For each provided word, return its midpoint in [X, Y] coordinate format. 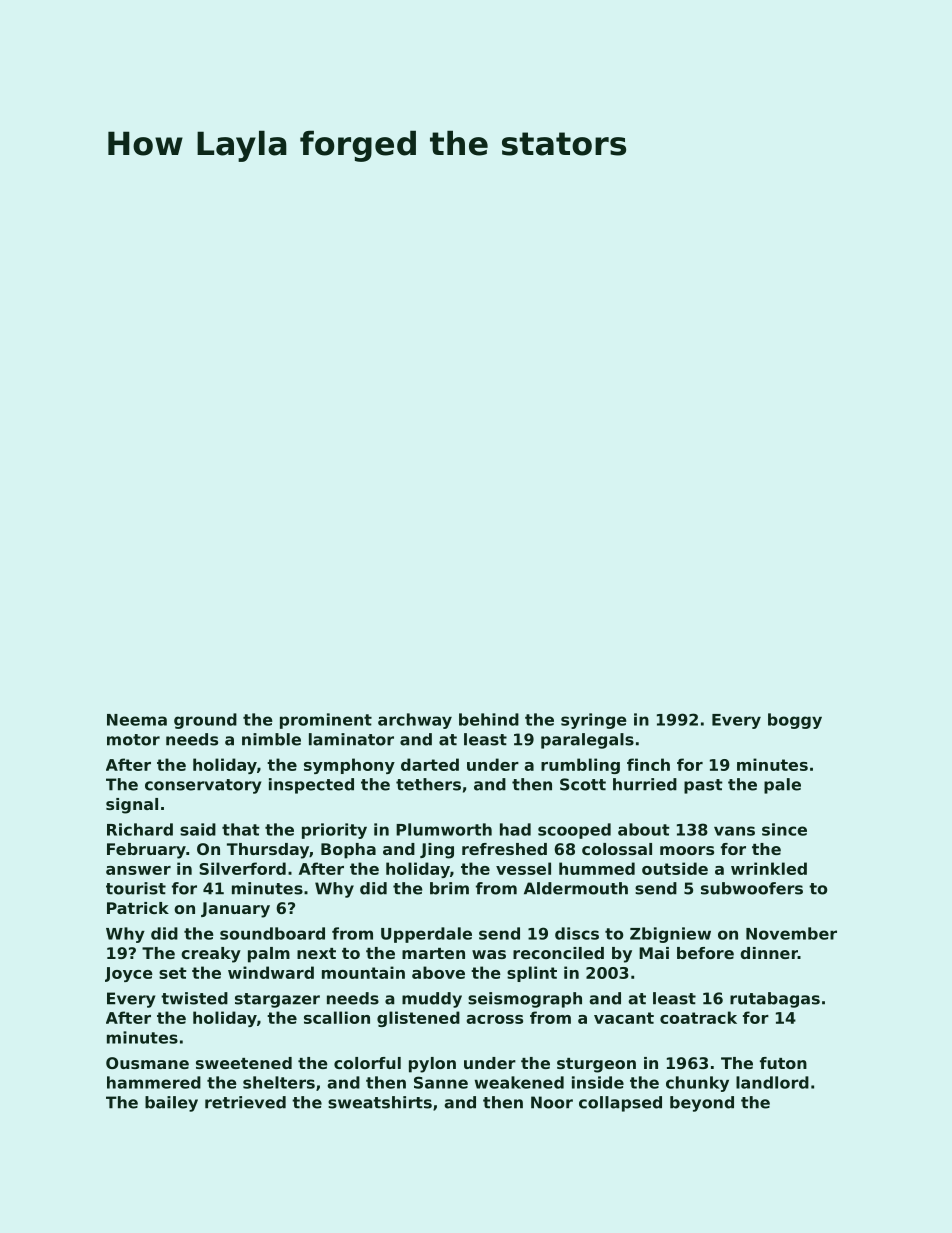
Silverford [242, 868]
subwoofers [752, 888]
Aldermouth [576, 888]
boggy [795, 721]
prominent [326, 721]
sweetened [244, 1063]
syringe [594, 721]
